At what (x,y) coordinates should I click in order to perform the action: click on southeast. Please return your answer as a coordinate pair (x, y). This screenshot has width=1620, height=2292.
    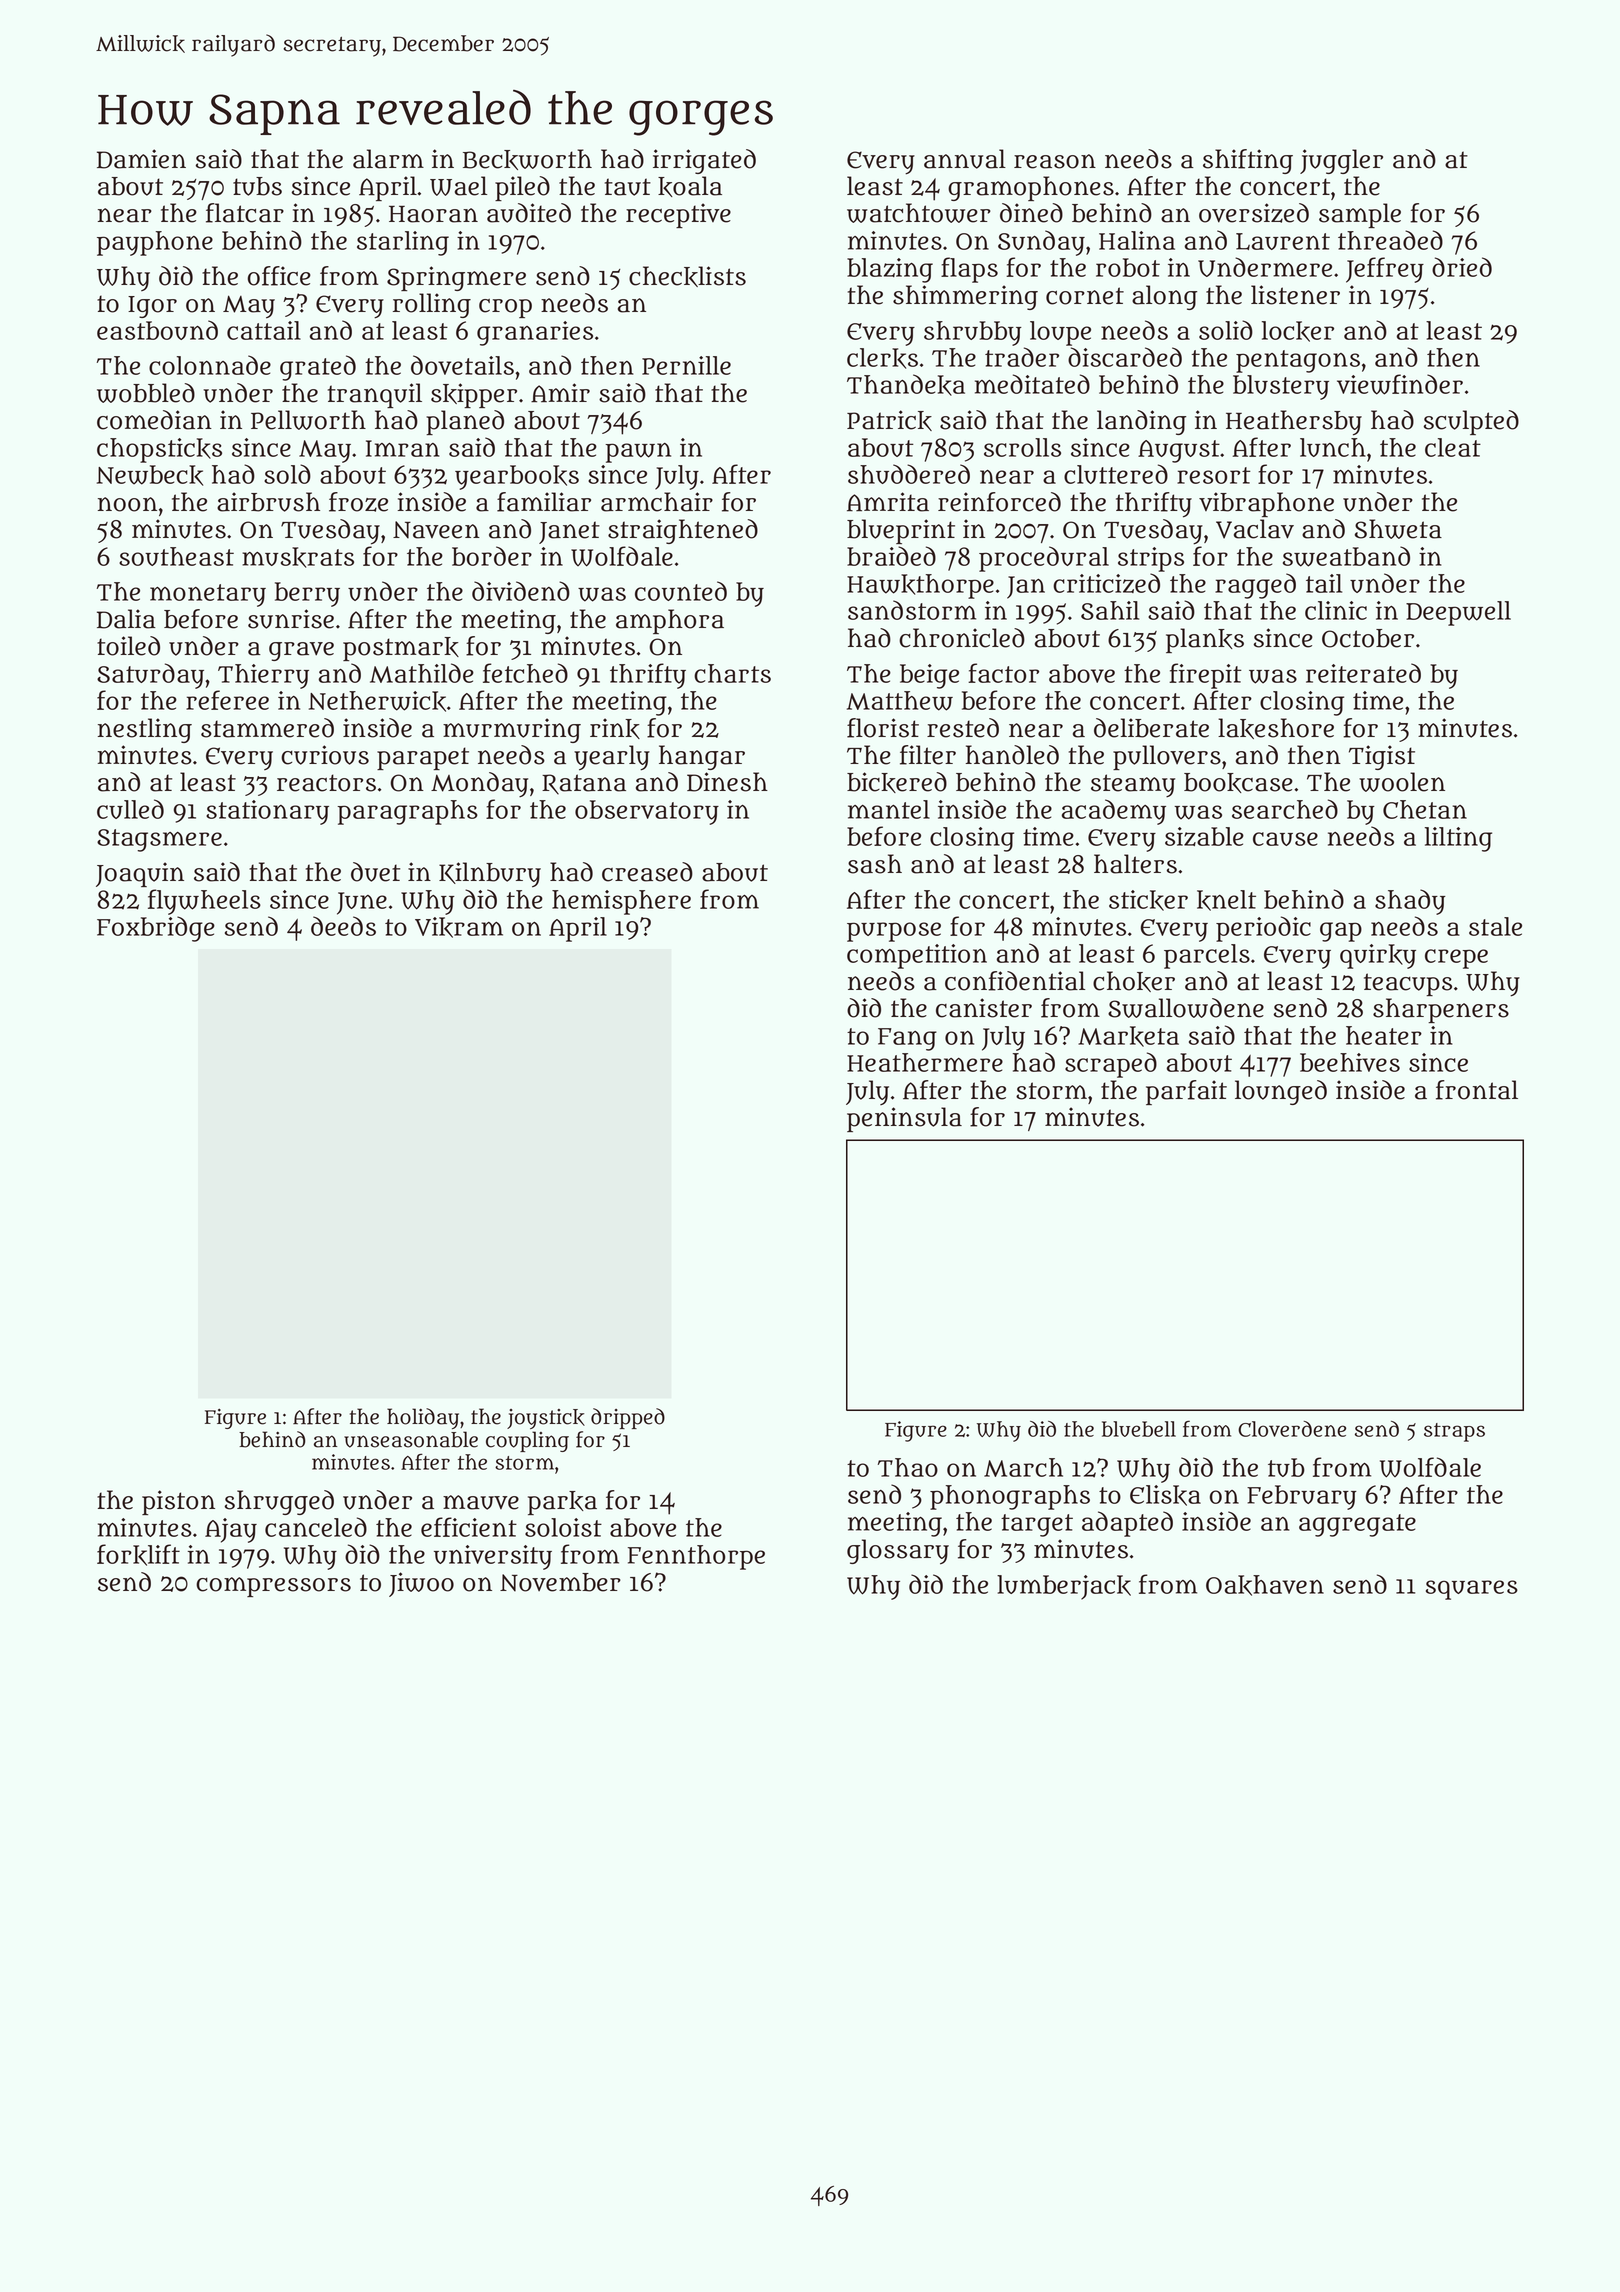
    Looking at the image, I should click on (176, 556).
